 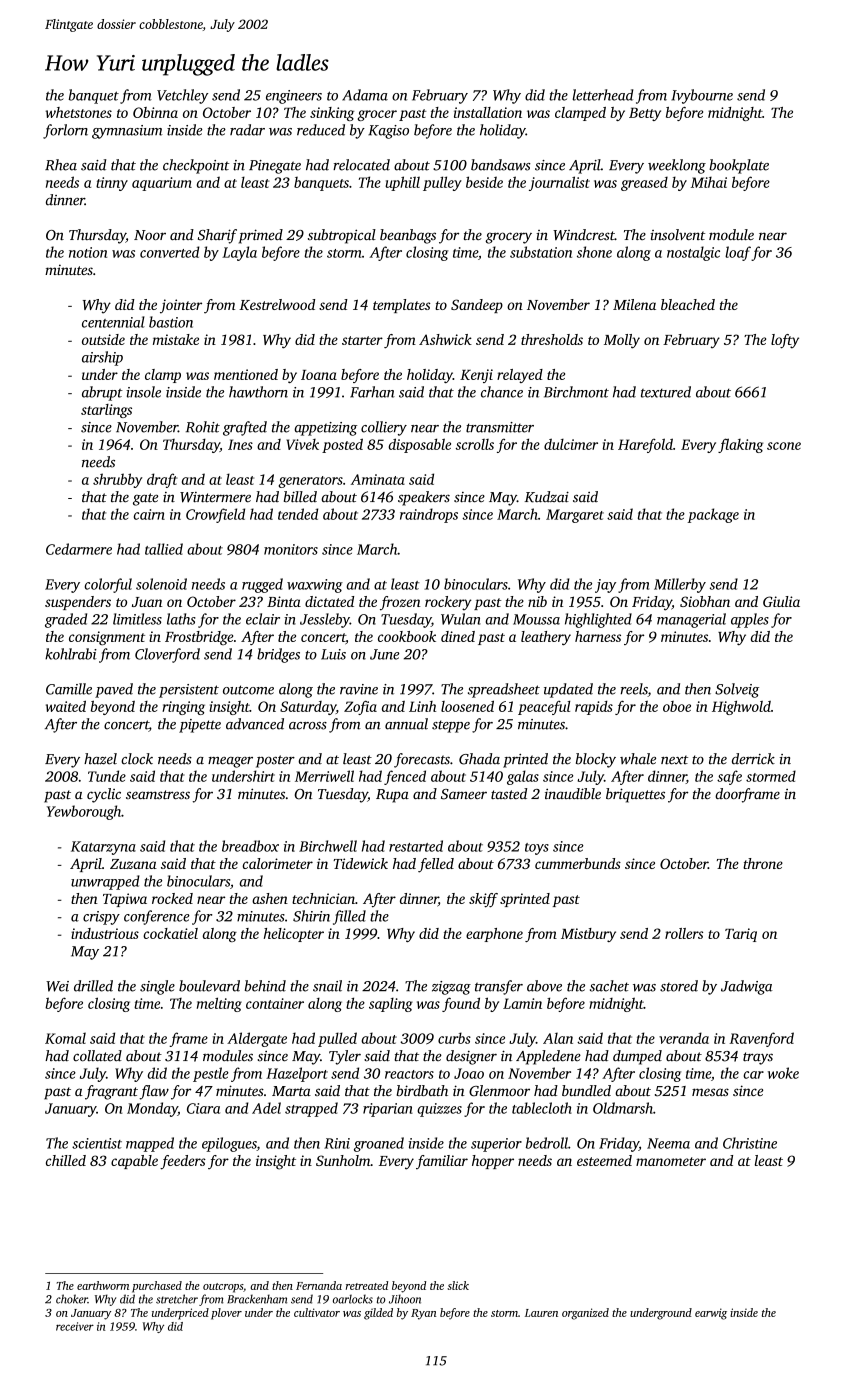 I want to click on receiver, so click(x=75, y=1326).
